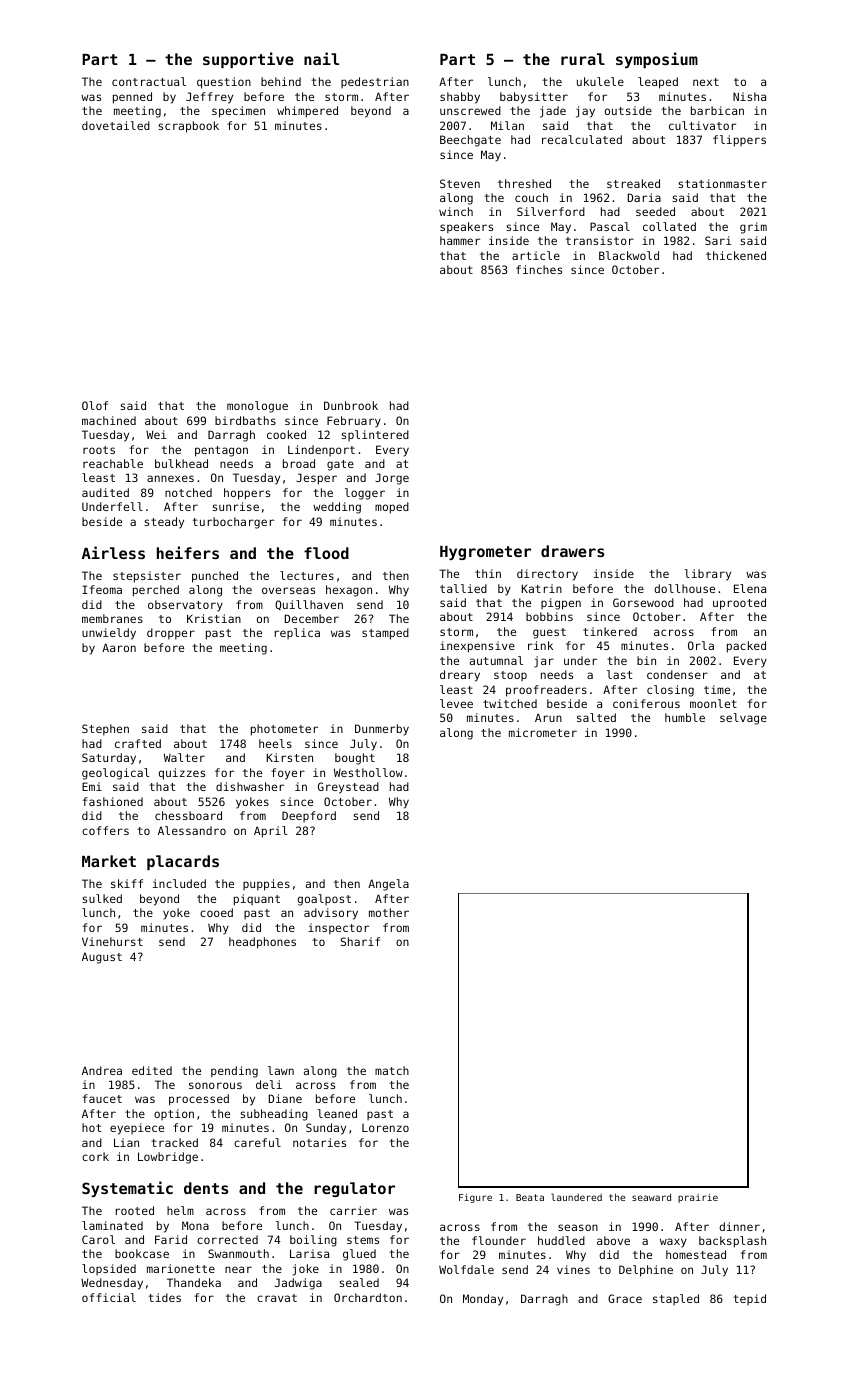 This document has height=1400, width=849. What do you see at coordinates (138, 743) in the document?
I see `crafted` at bounding box center [138, 743].
